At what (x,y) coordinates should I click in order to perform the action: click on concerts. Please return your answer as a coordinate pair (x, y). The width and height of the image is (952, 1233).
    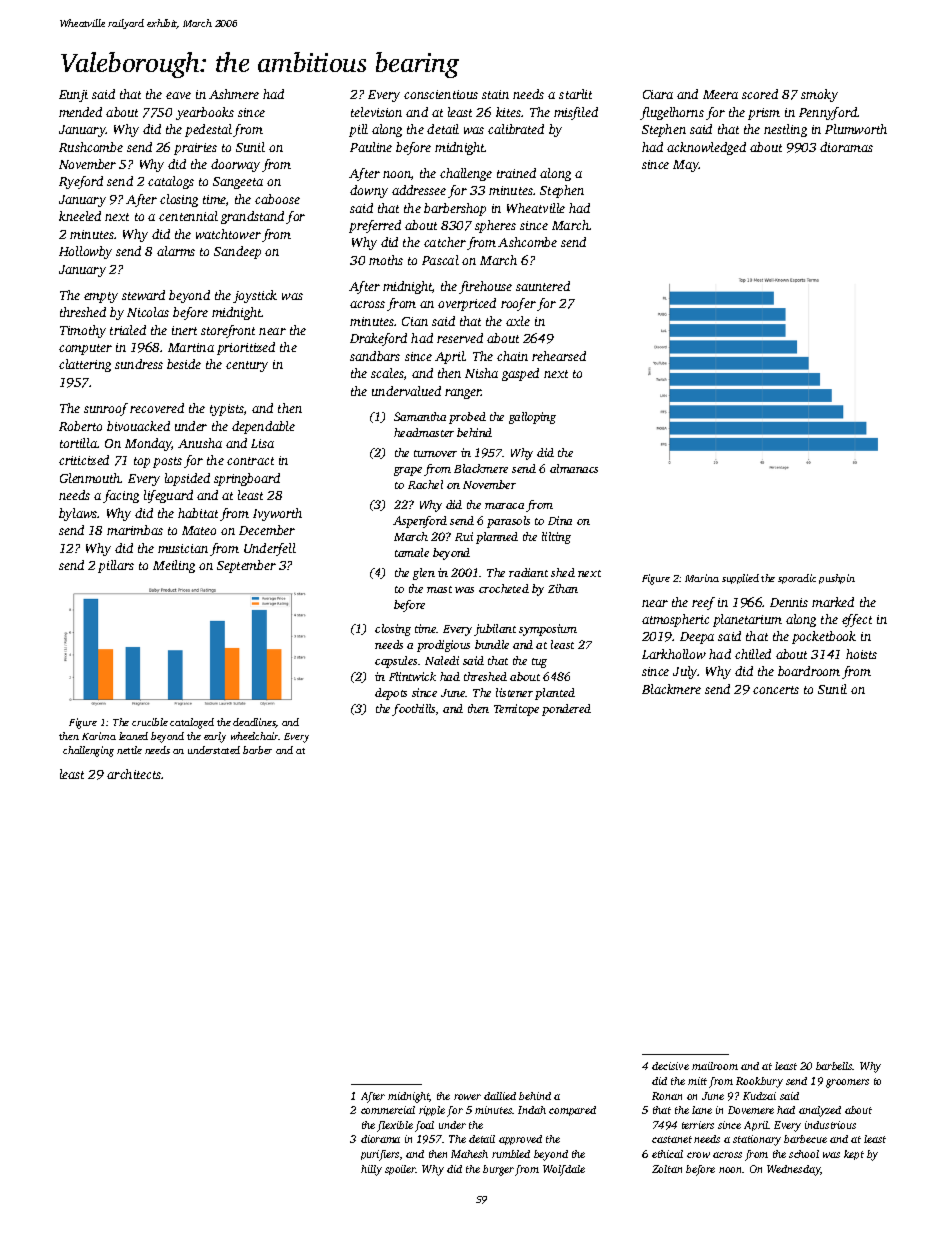
    Looking at the image, I should click on (776, 690).
